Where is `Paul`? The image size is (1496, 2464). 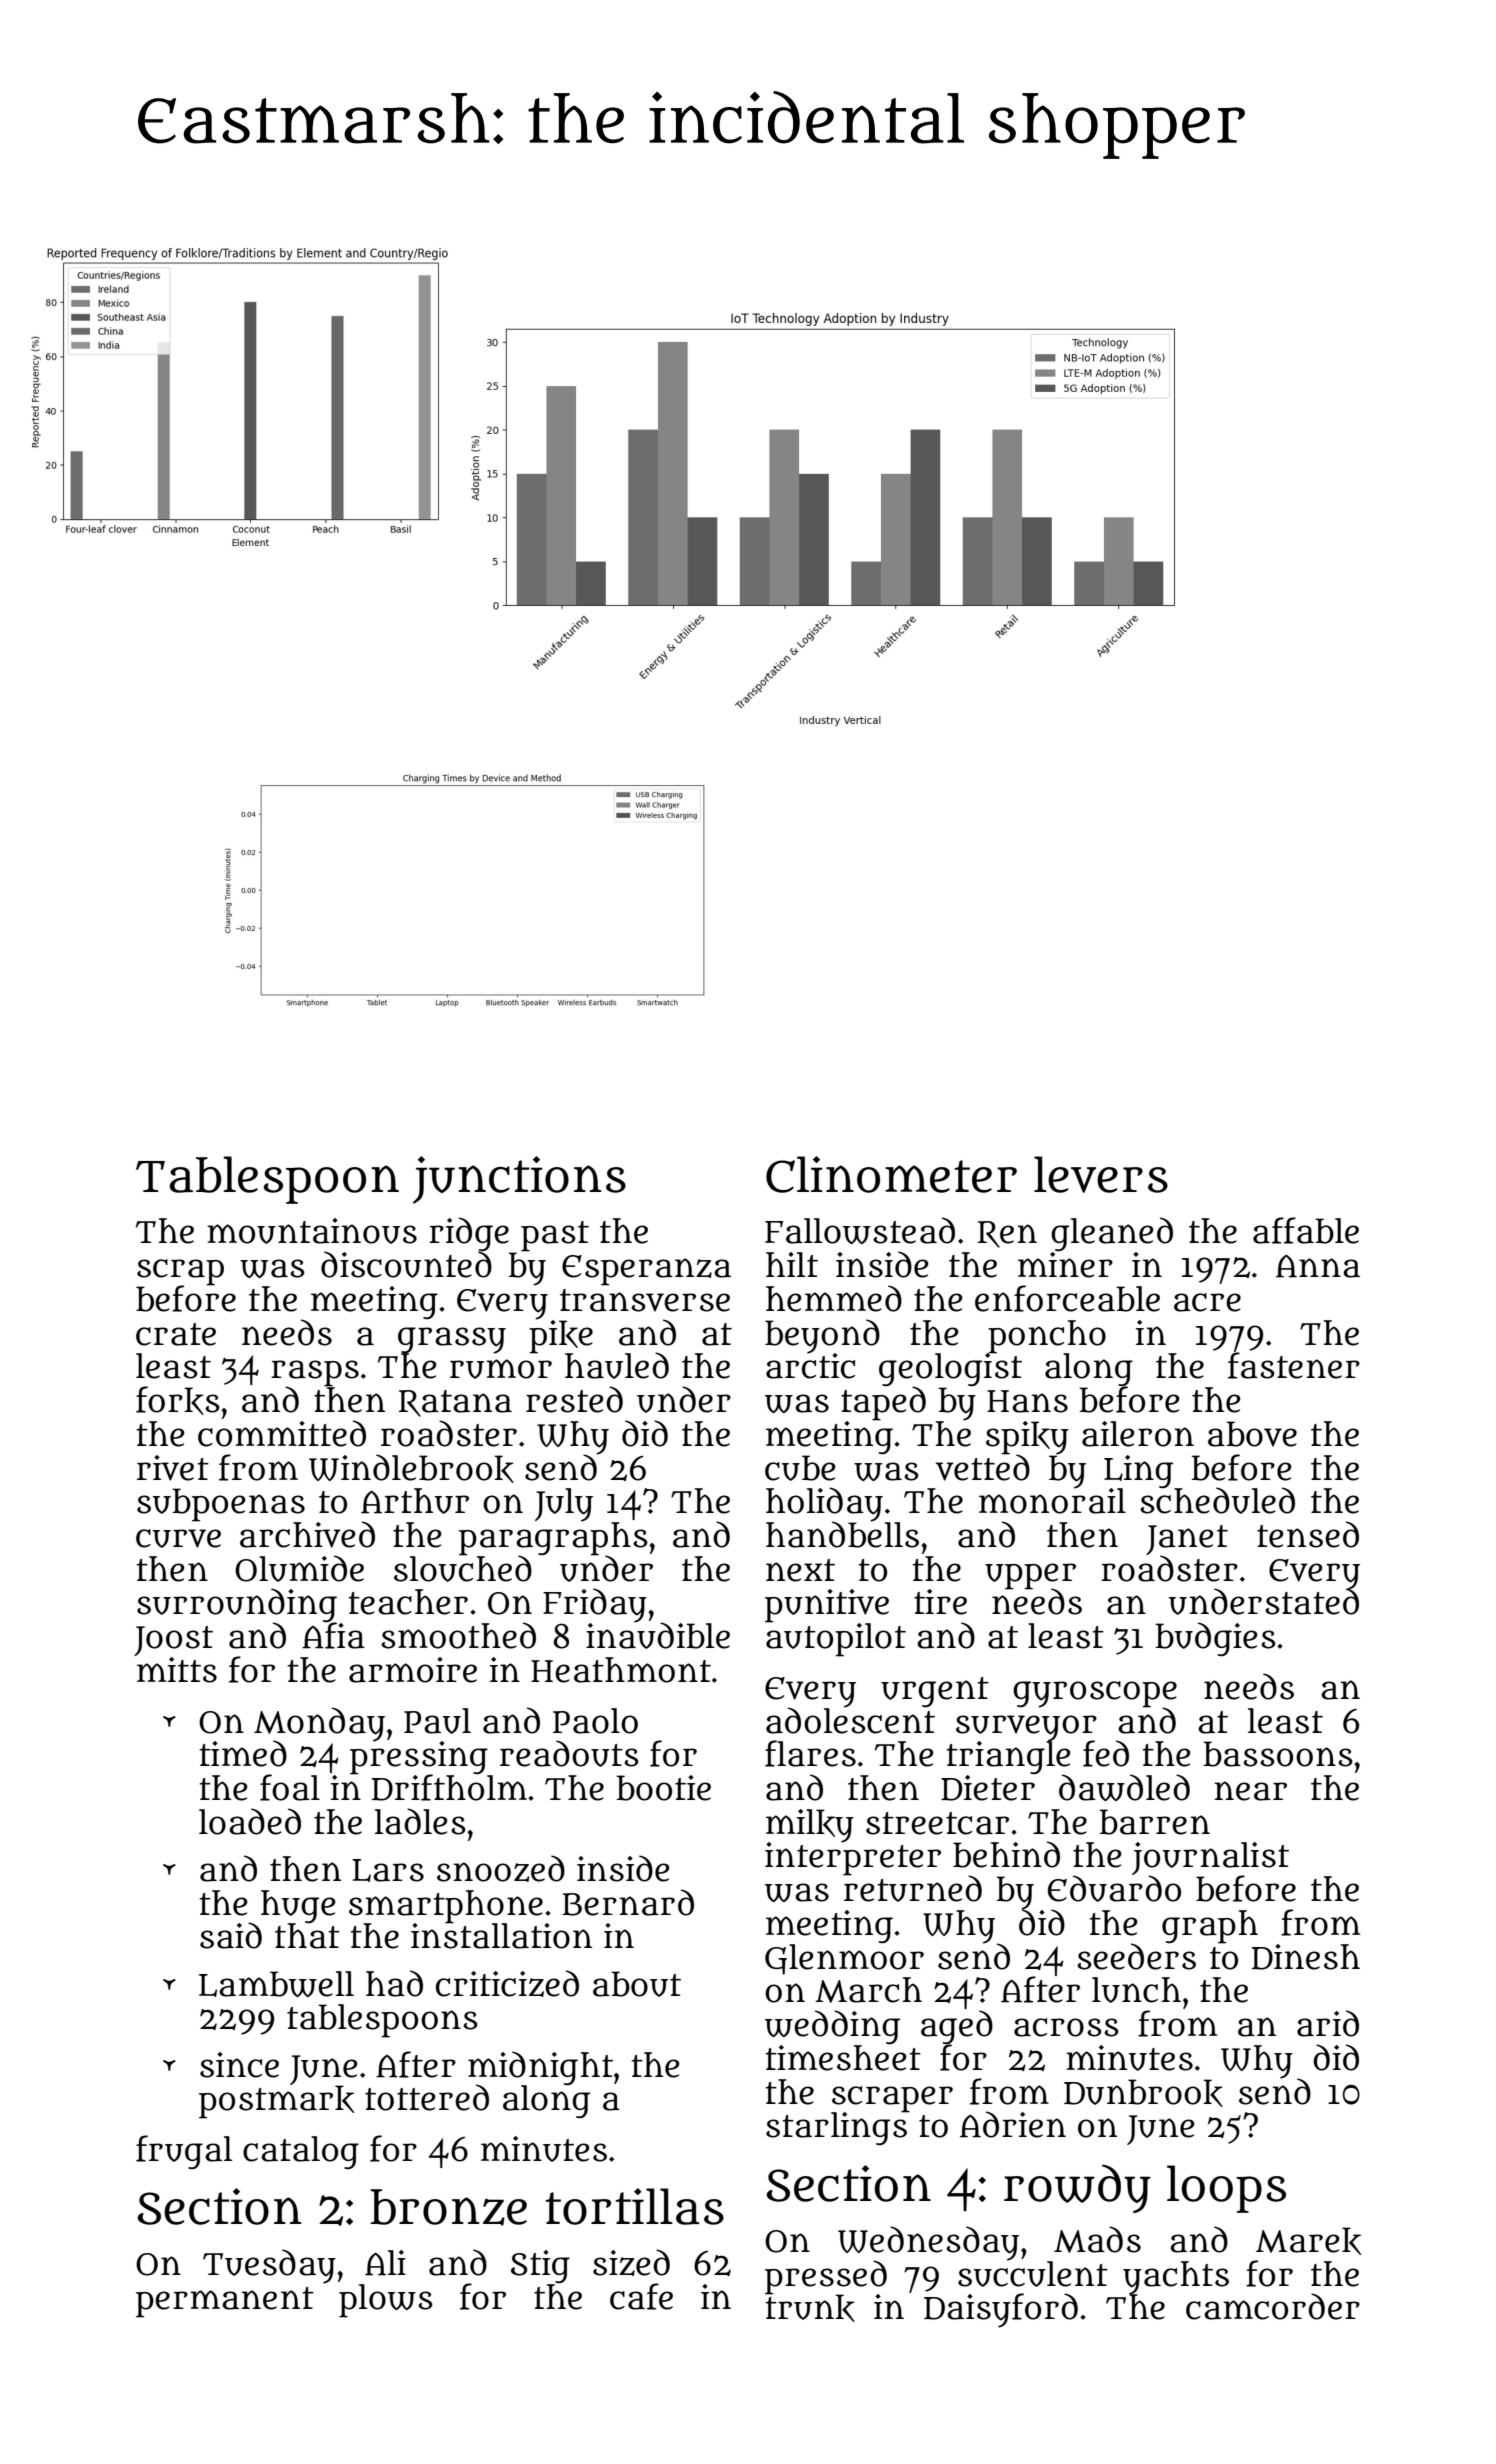
Paul is located at coordinates (437, 1721).
